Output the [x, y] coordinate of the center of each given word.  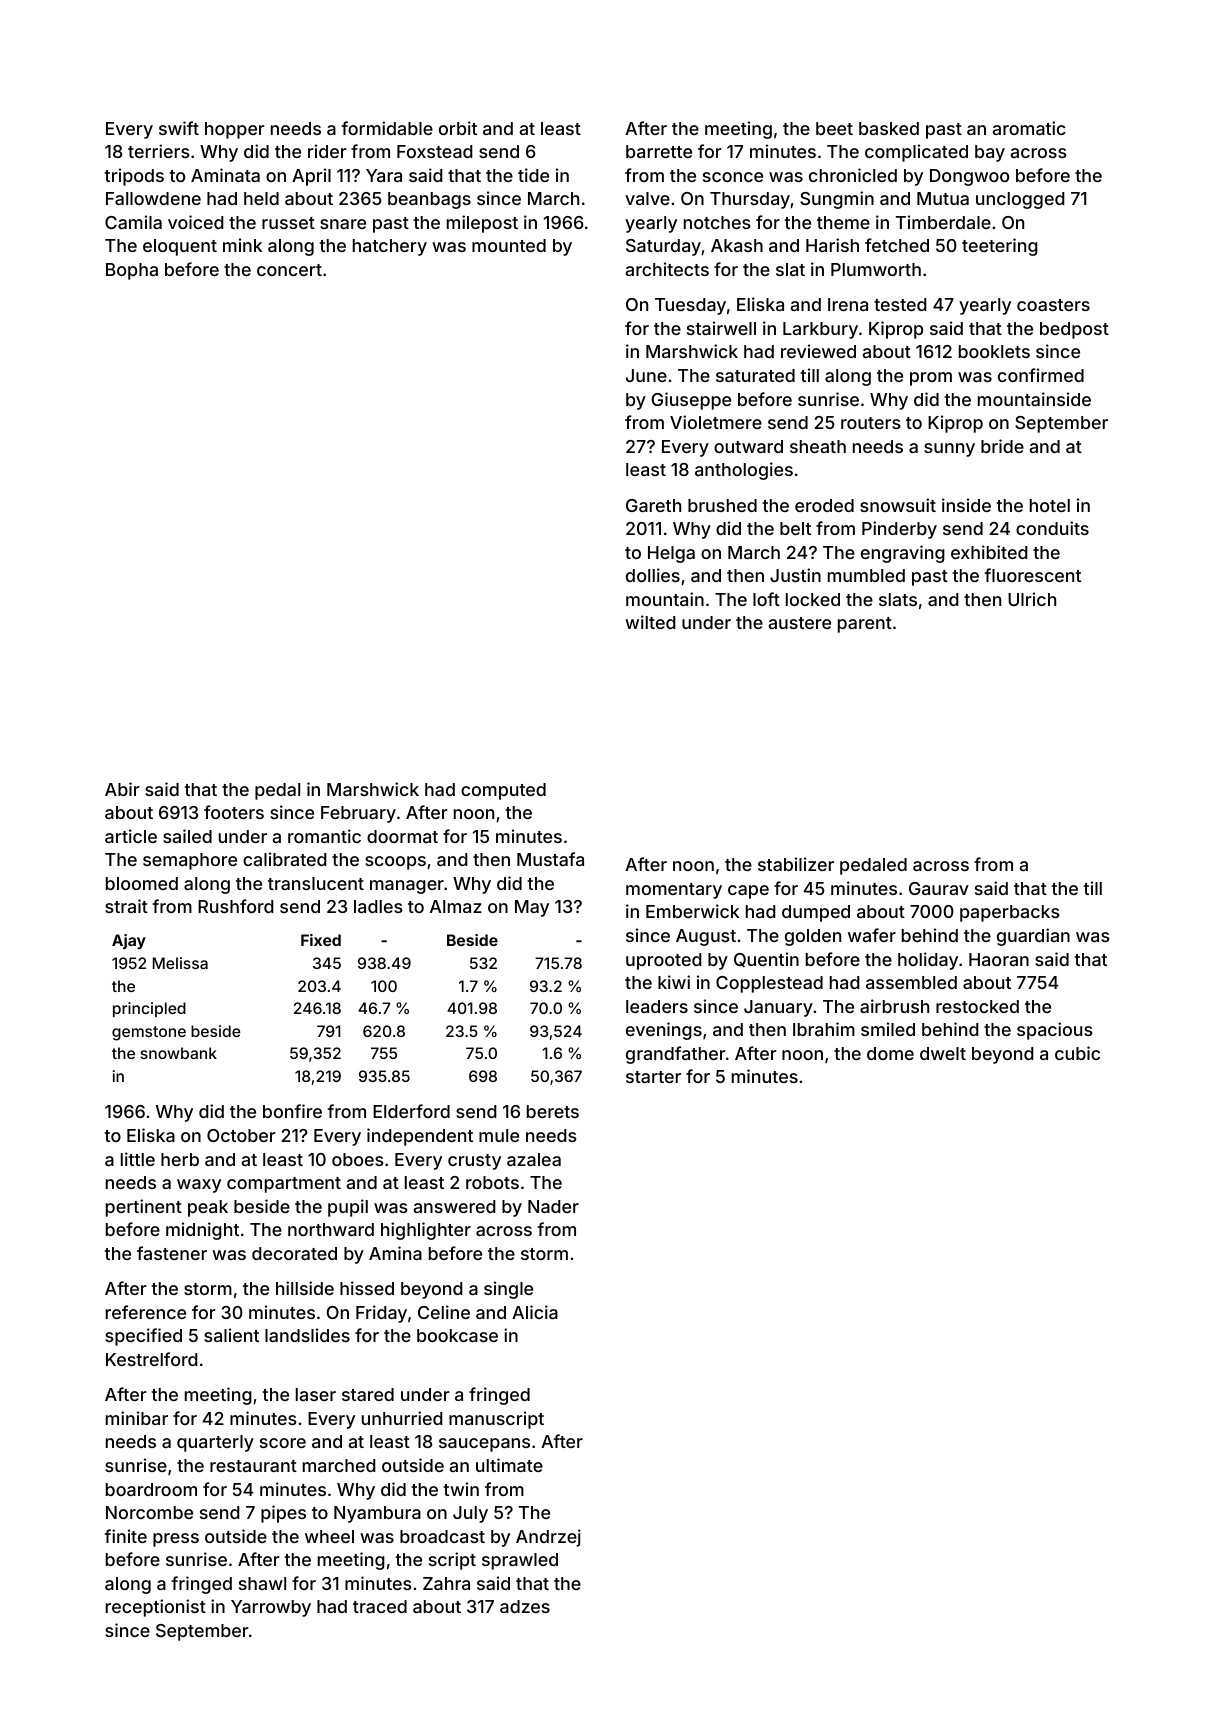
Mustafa [550, 859]
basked [889, 128]
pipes [283, 1514]
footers [234, 812]
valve [647, 198]
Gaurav [939, 888]
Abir [122, 789]
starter [653, 1077]
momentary [674, 891]
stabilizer [796, 864]
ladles [378, 906]
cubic [1077, 1053]
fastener [172, 1253]
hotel [1050, 505]
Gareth [653, 505]
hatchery [390, 247]
